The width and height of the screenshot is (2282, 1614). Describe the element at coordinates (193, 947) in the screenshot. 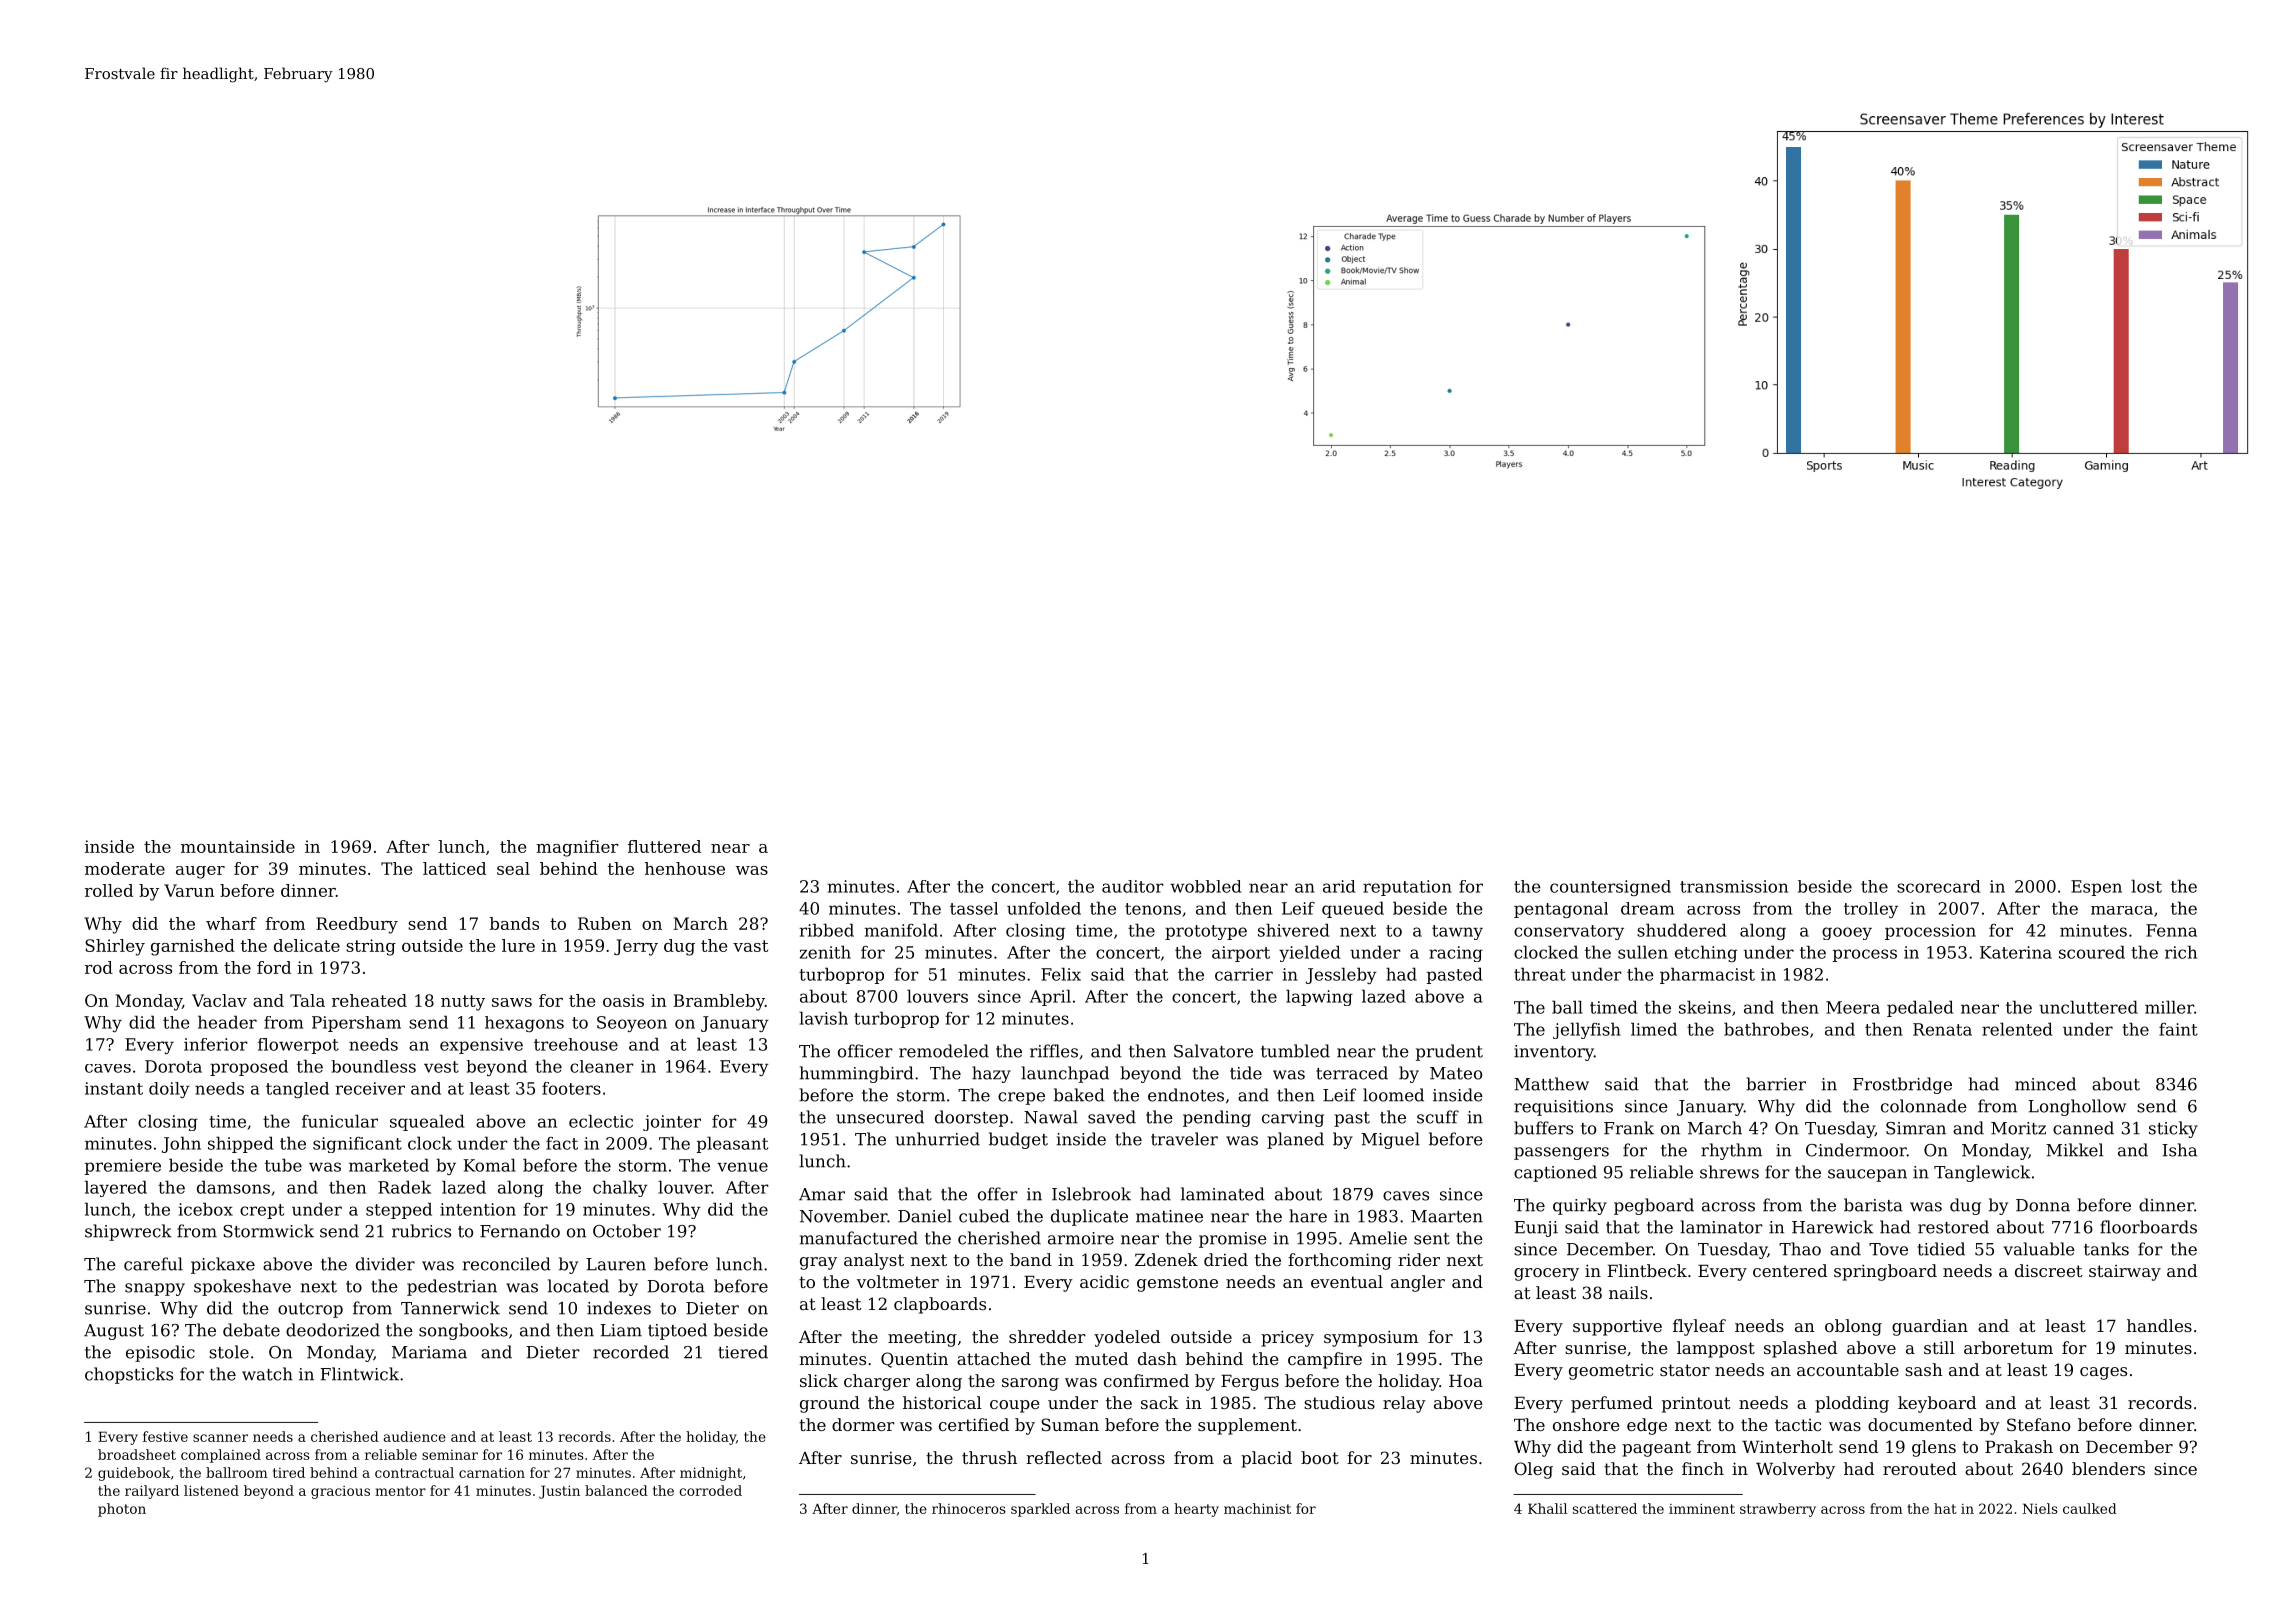

I see `garnished` at that location.
